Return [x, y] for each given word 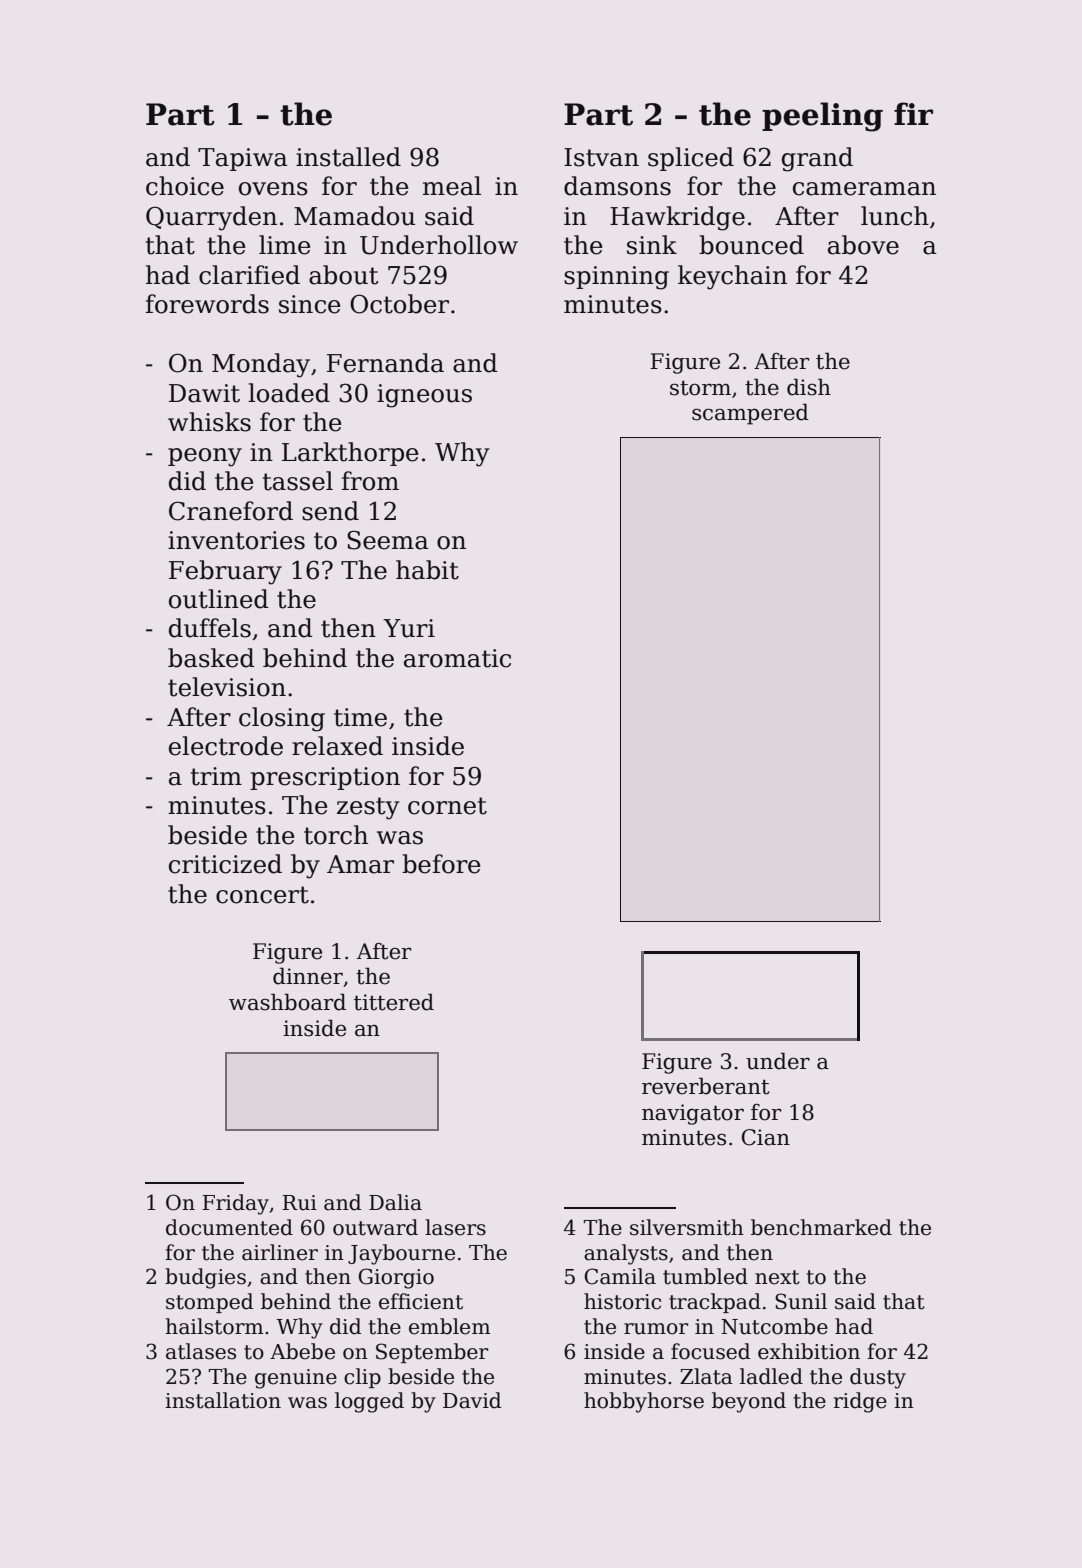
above [863, 245]
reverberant [705, 1086]
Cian [766, 1137]
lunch [895, 216]
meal [452, 186]
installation [223, 1400]
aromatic [457, 658]
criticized [225, 864]
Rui [299, 1203]
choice [185, 186]
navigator [693, 1114]
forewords [207, 304]
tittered [394, 1002]
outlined [219, 599]
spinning [616, 278]
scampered [750, 414]
